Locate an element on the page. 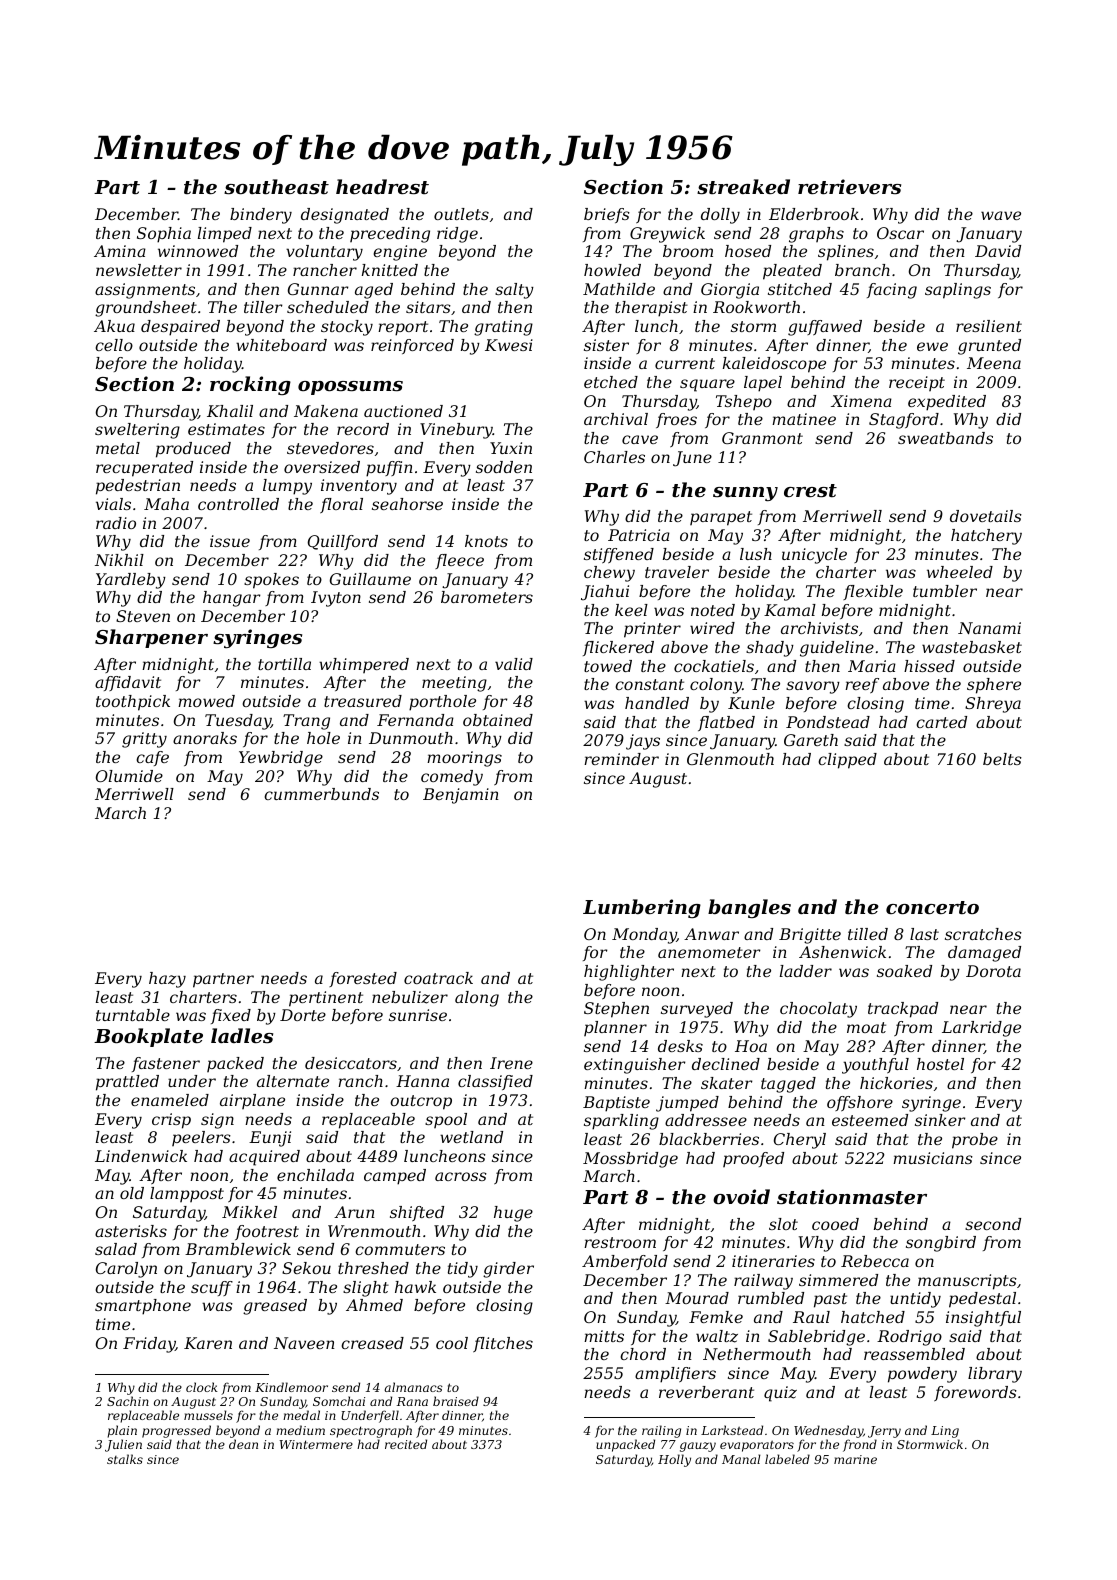 This page has width=1117, height=1580. Friday is located at coordinates (149, 1345).
